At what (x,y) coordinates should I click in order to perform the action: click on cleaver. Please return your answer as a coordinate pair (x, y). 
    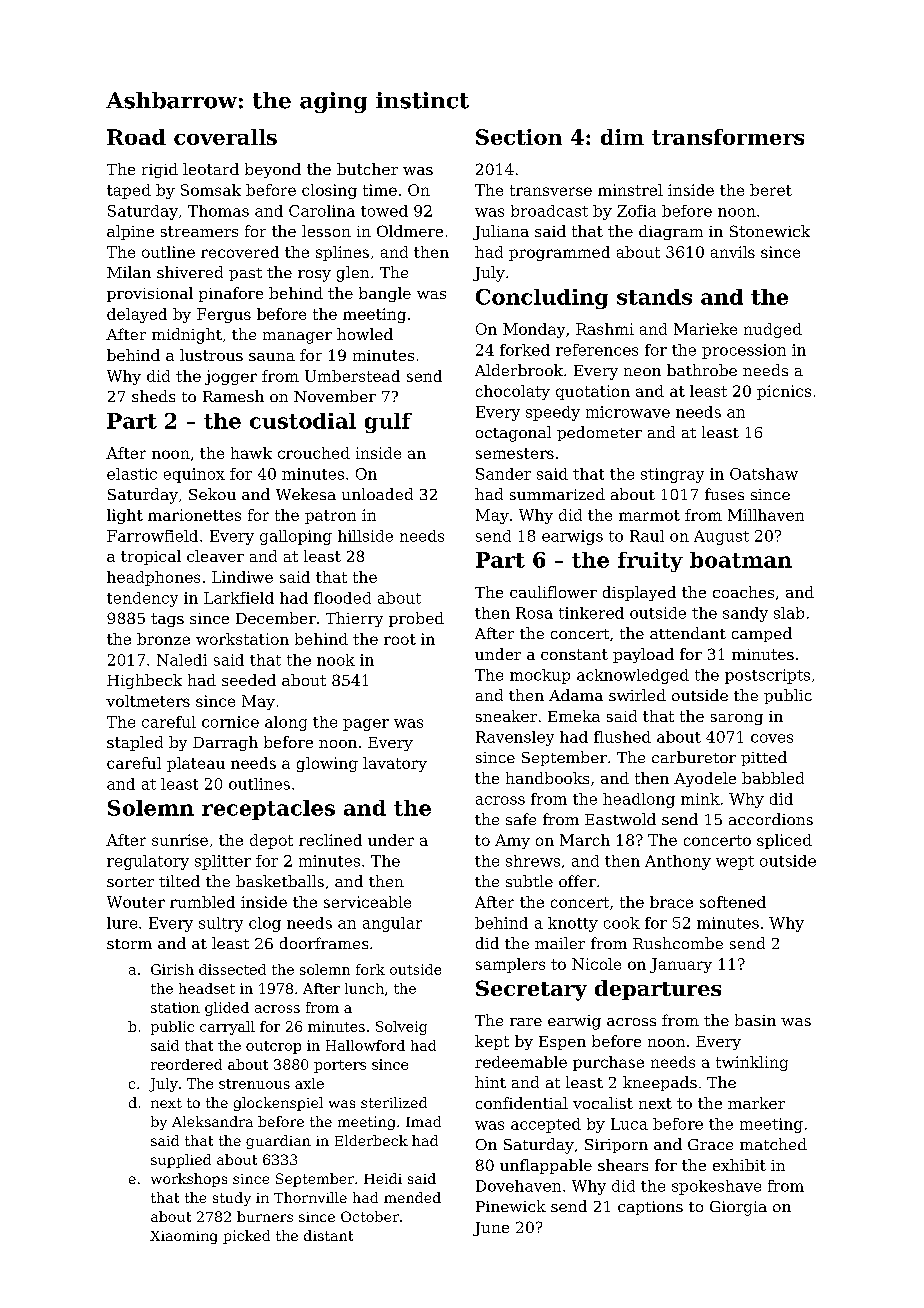
    Looking at the image, I should click on (215, 556).
